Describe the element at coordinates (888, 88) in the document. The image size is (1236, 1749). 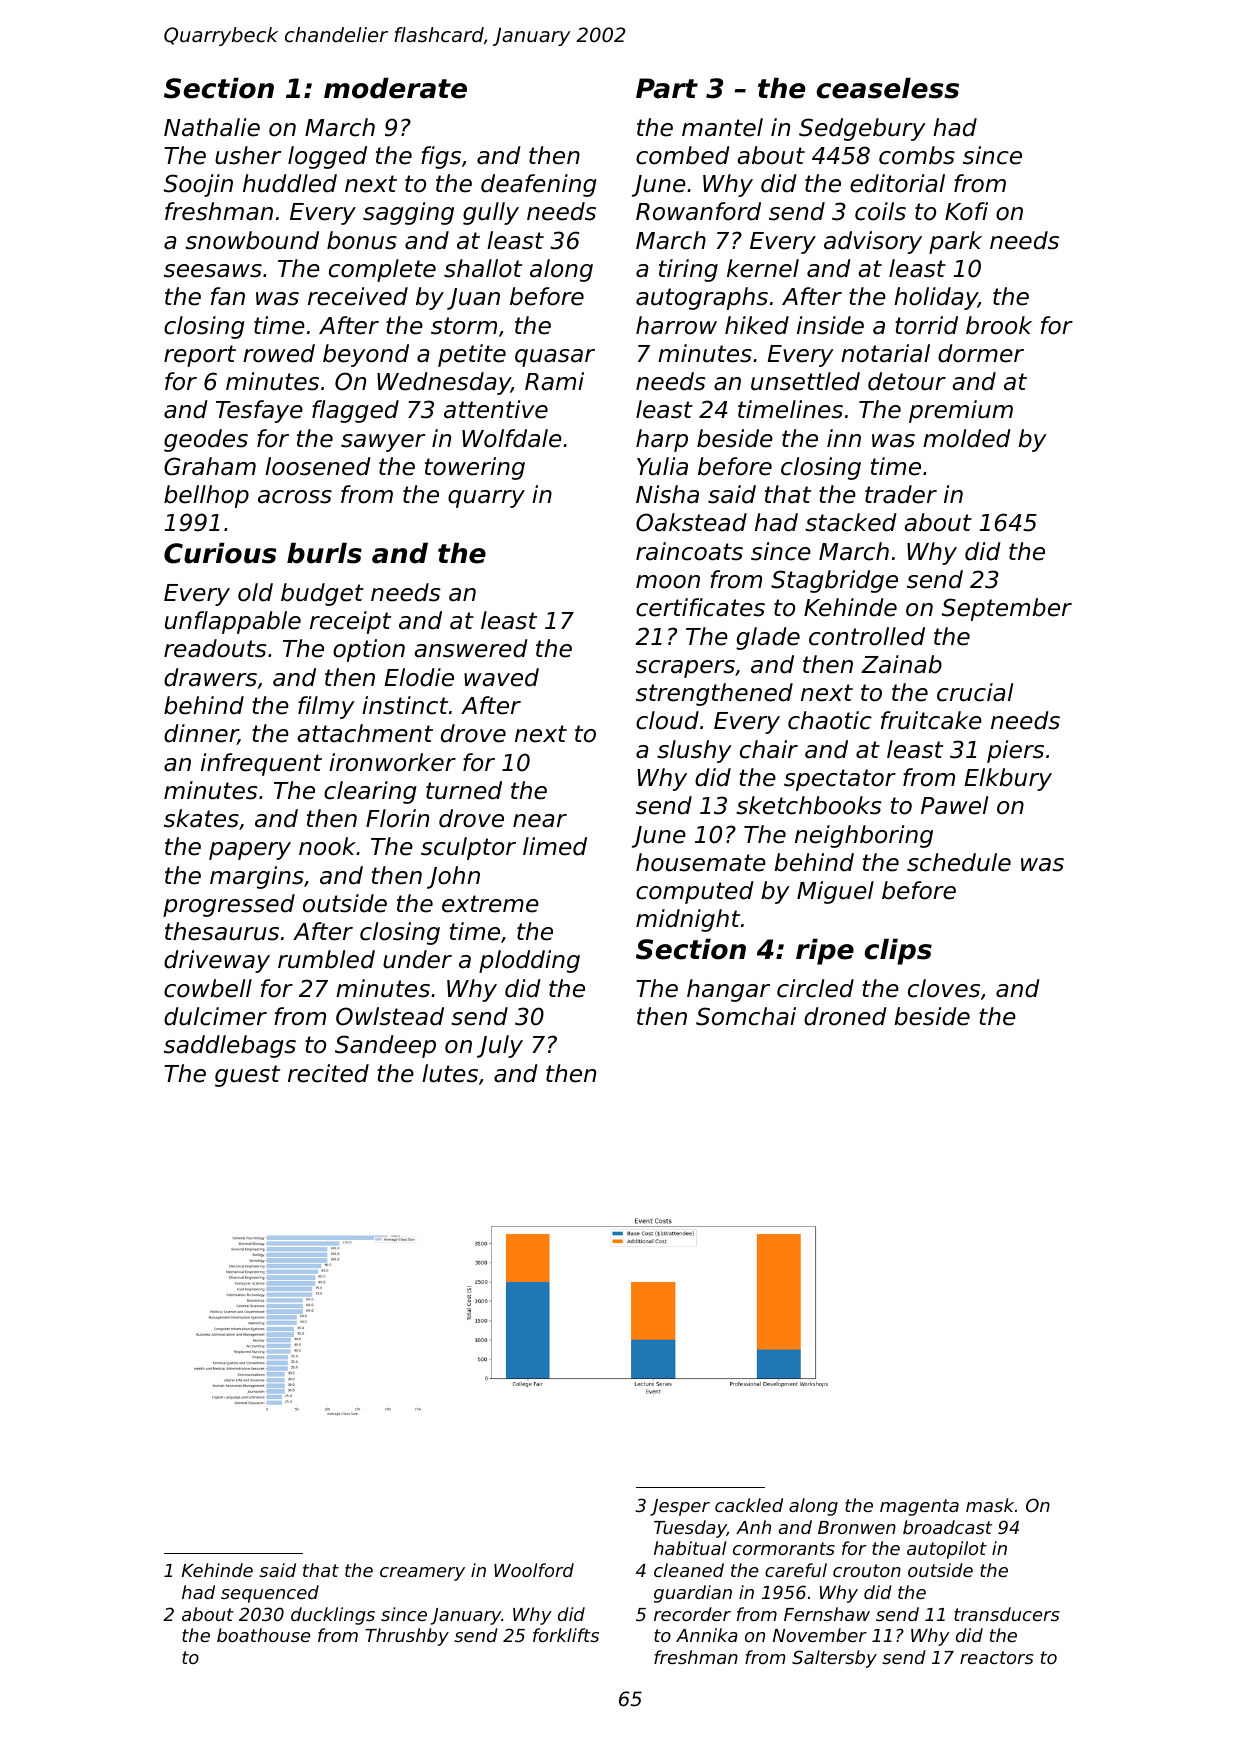
I see `ceaseless` at that location.
